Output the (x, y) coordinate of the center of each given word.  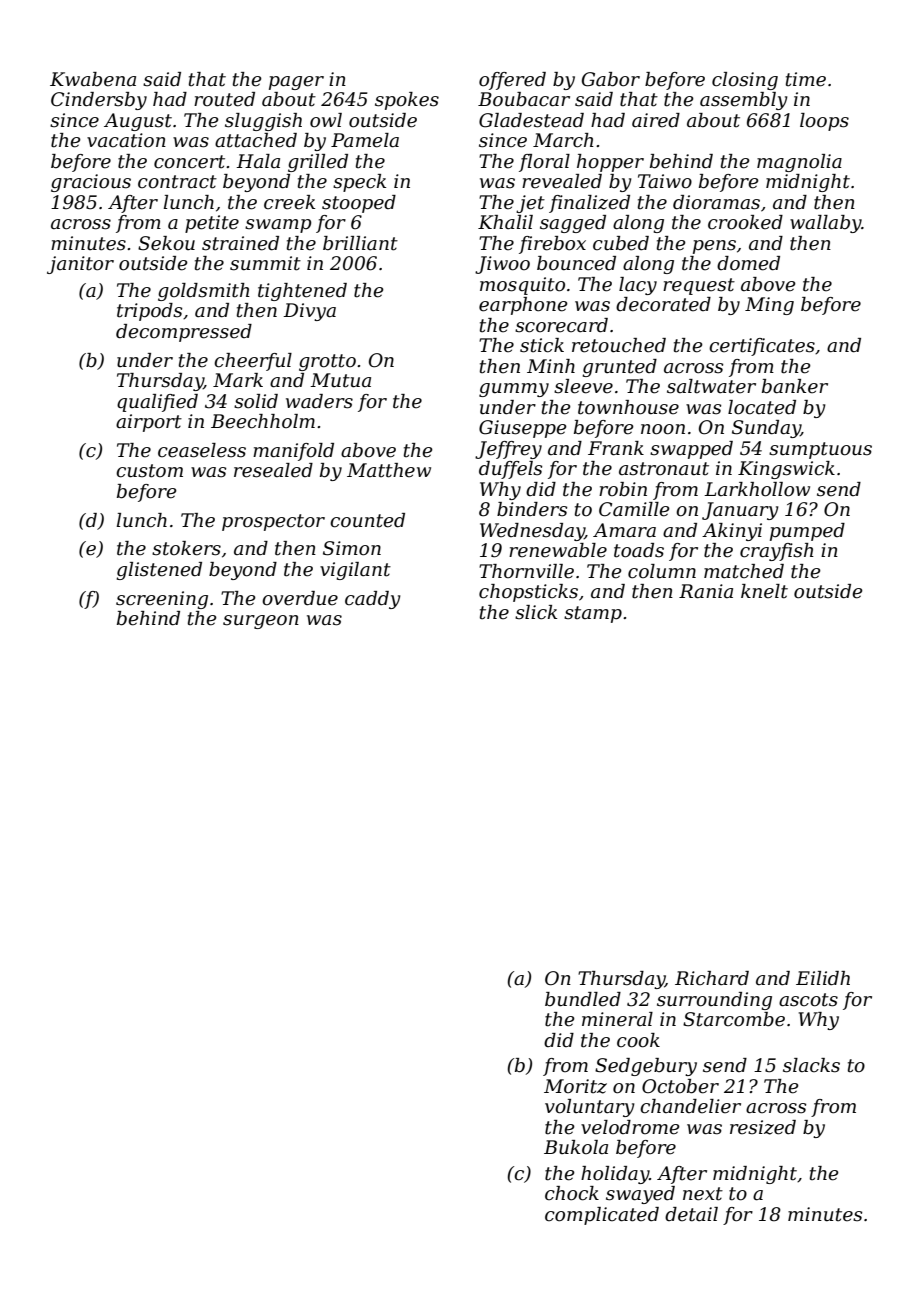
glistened (159, 571)
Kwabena (93, 79)
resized (763, 1127)
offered (512, 81)
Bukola (576, 1147)
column (662, 571)
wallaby (826, 224)
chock (572, 1193)
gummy (514, 390)
